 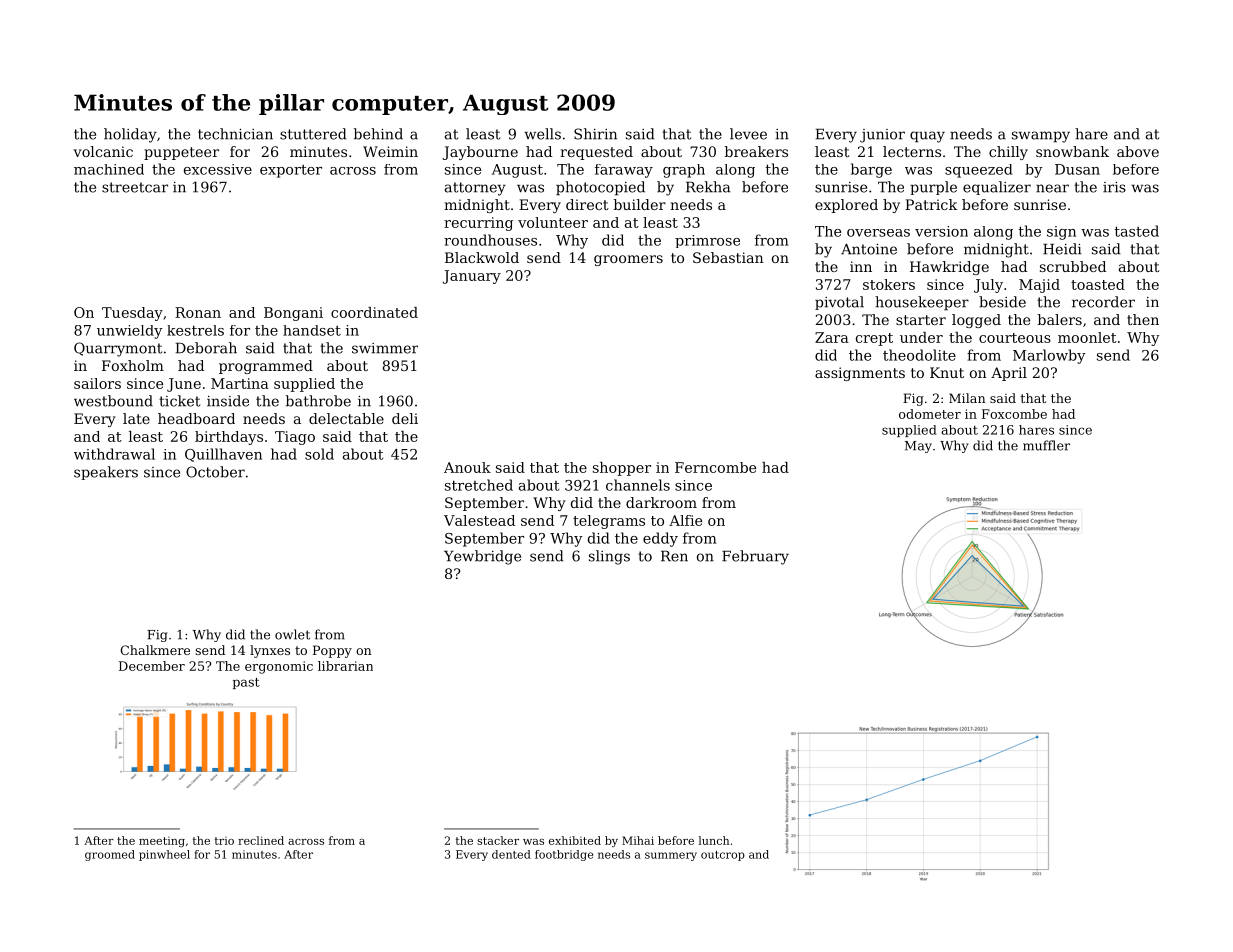 What do you see at coordinates (575, 840) in the image?
I see `exhibited` at bounding box center [575, 840].
